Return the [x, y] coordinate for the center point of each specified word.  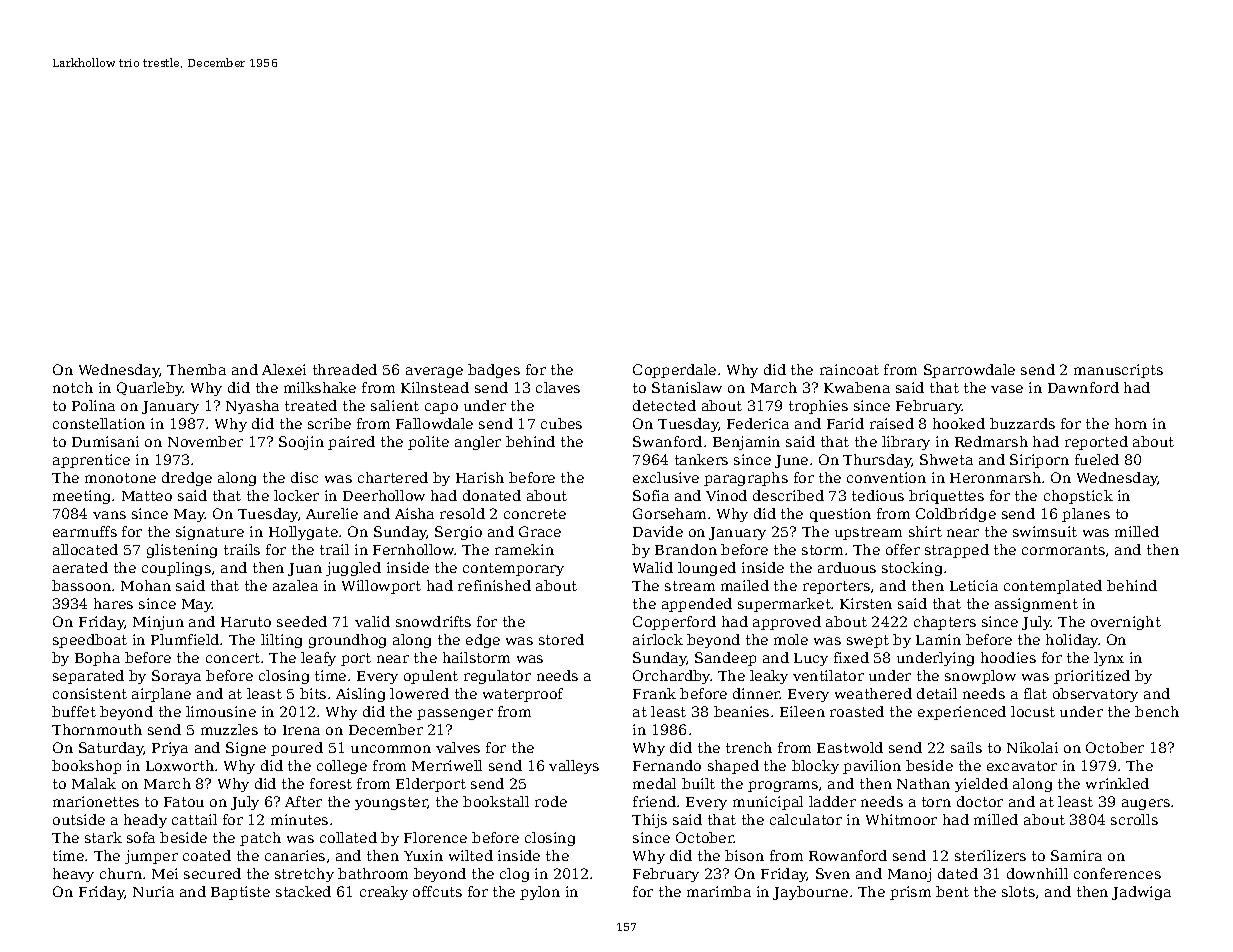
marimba [719, 891]
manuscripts [1118, 371]
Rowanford [848, 855]
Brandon [686, 549]
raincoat [849, 369]
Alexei [284, 369]
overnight [1126, 623]
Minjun [158, 623]
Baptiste [240, 893]
